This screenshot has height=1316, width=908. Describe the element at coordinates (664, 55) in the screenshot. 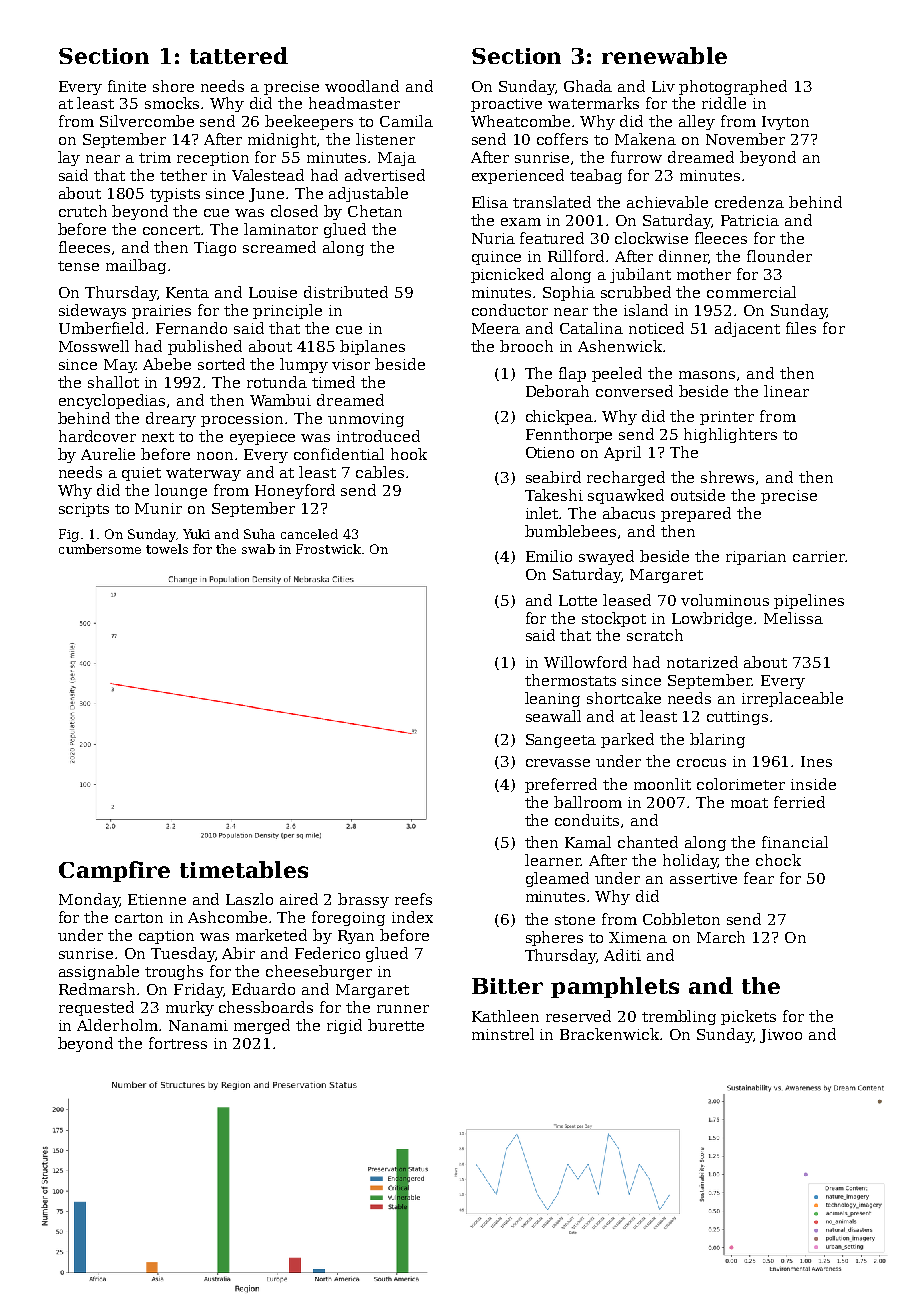

I see `renewable` at that location.
